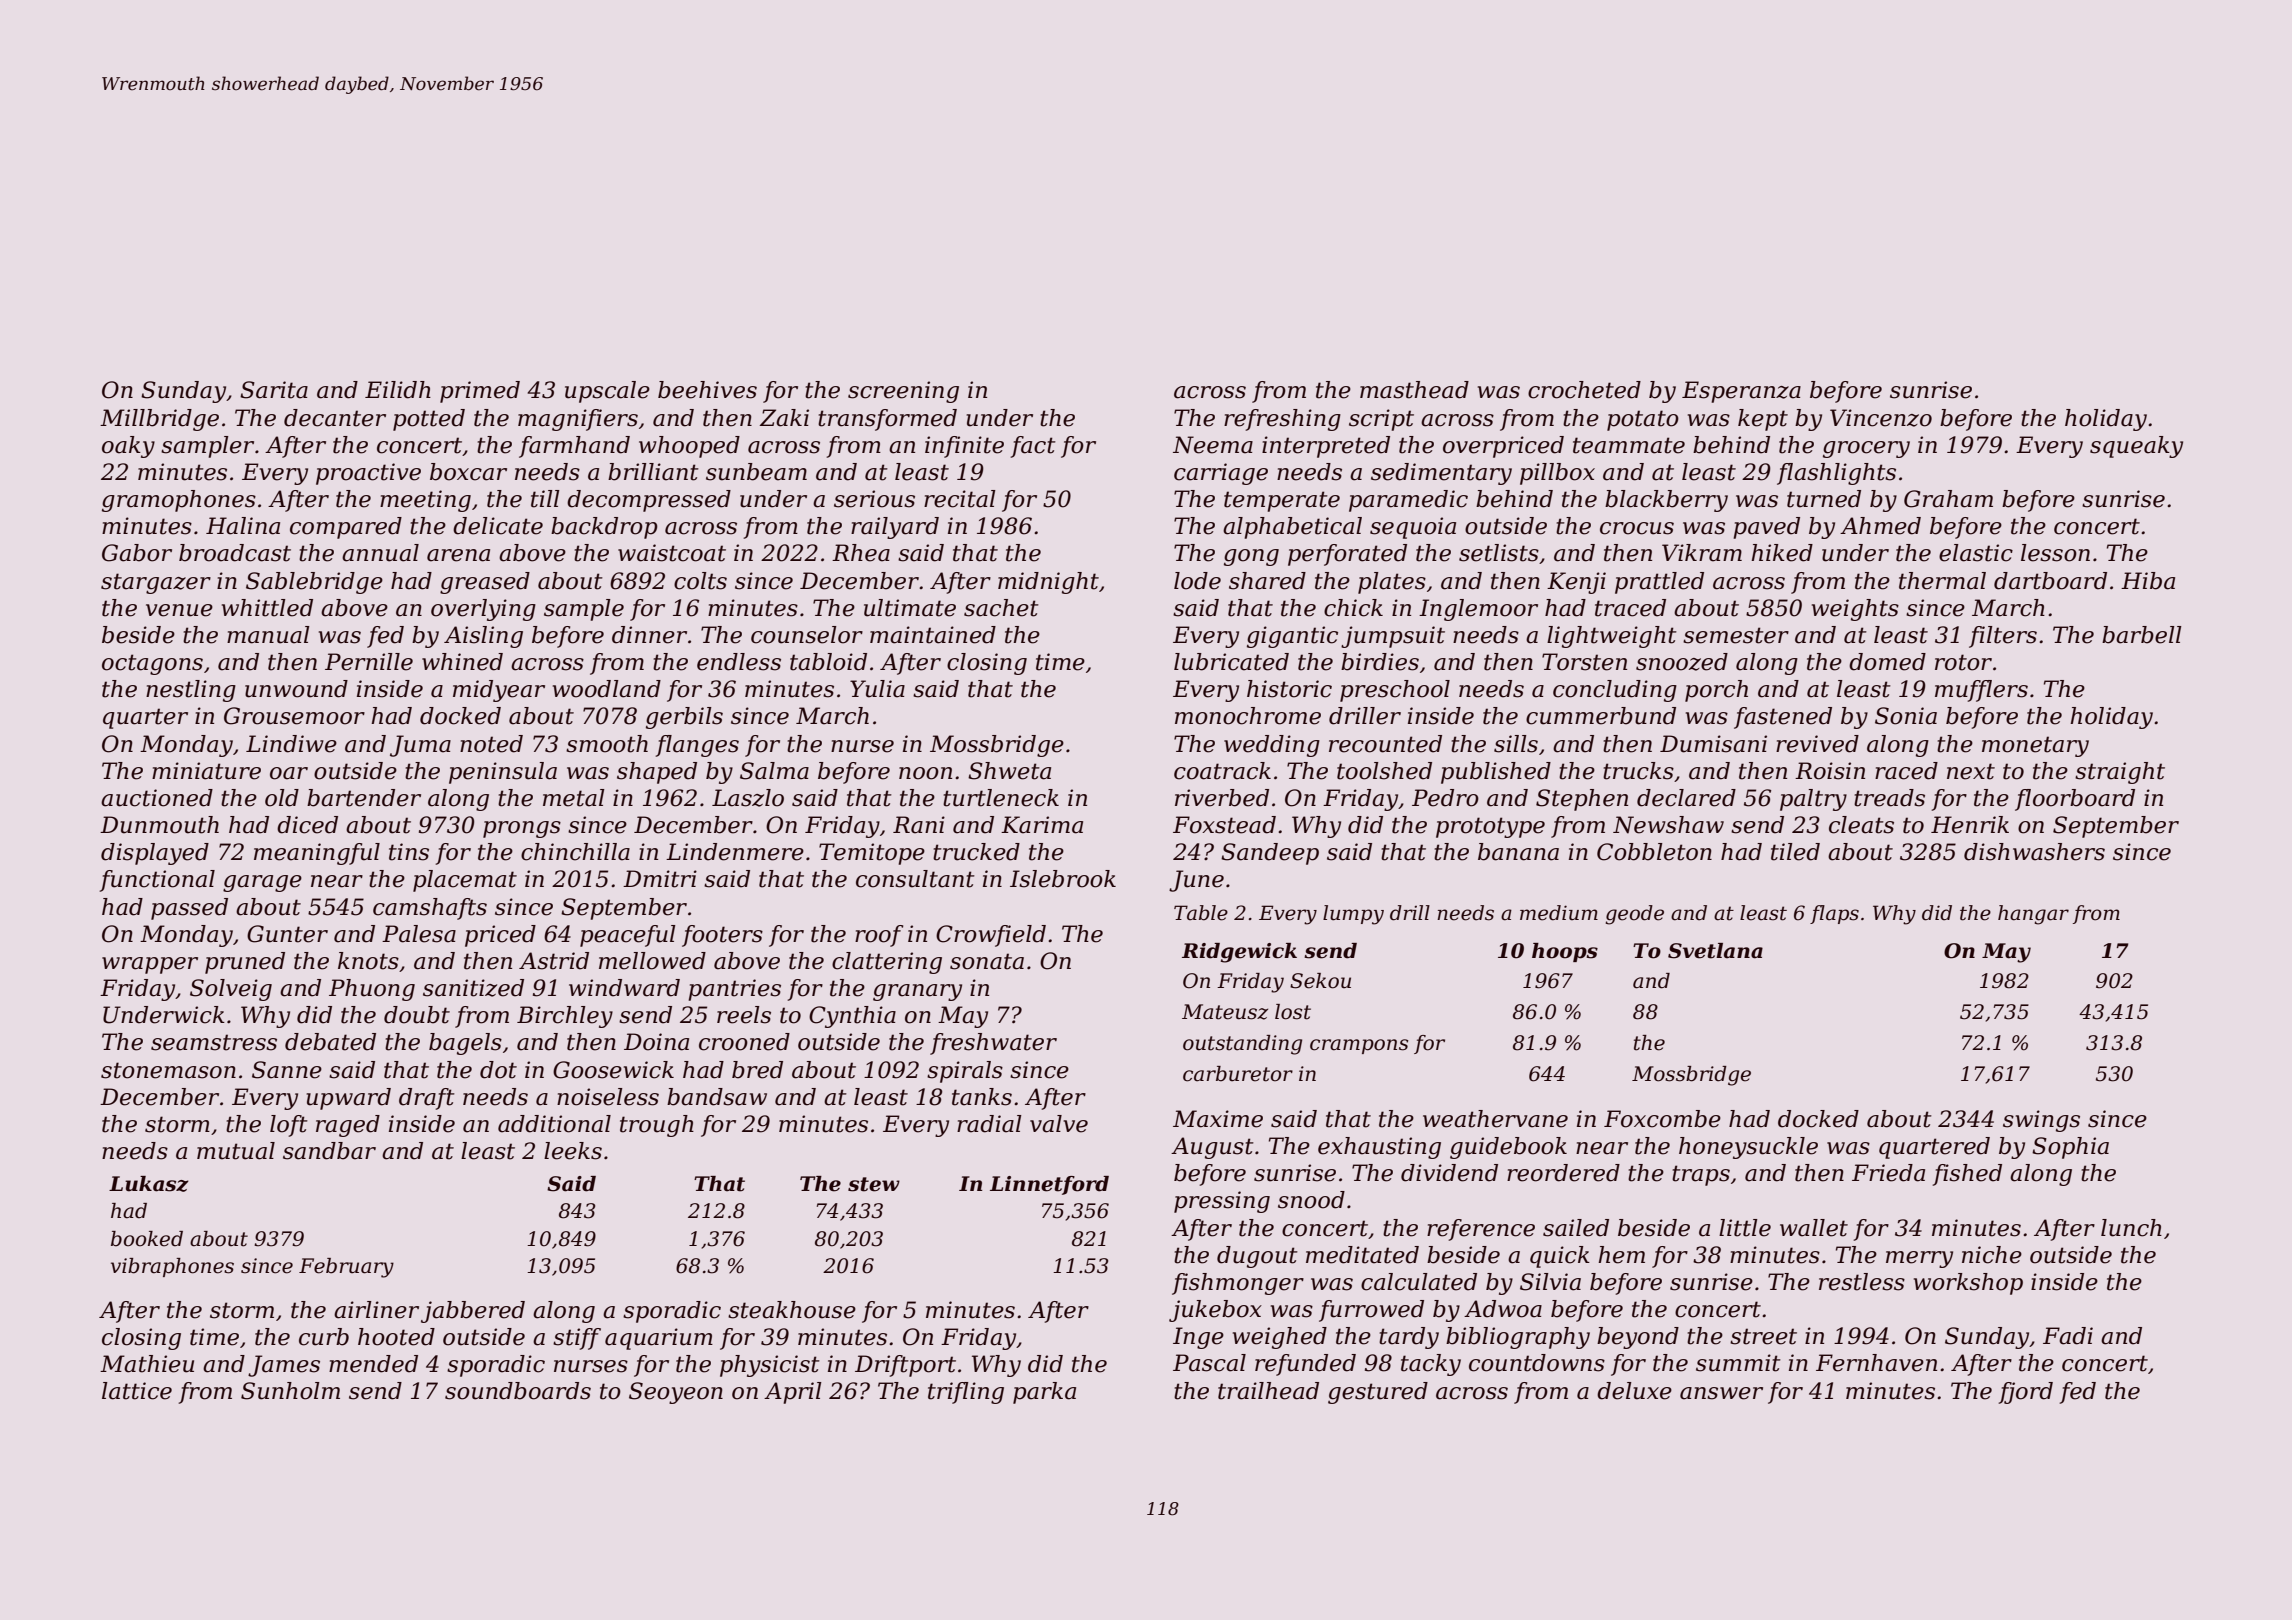  Describe the element at coordinates (1635, 915) in the document. I see `geode` at that location.
